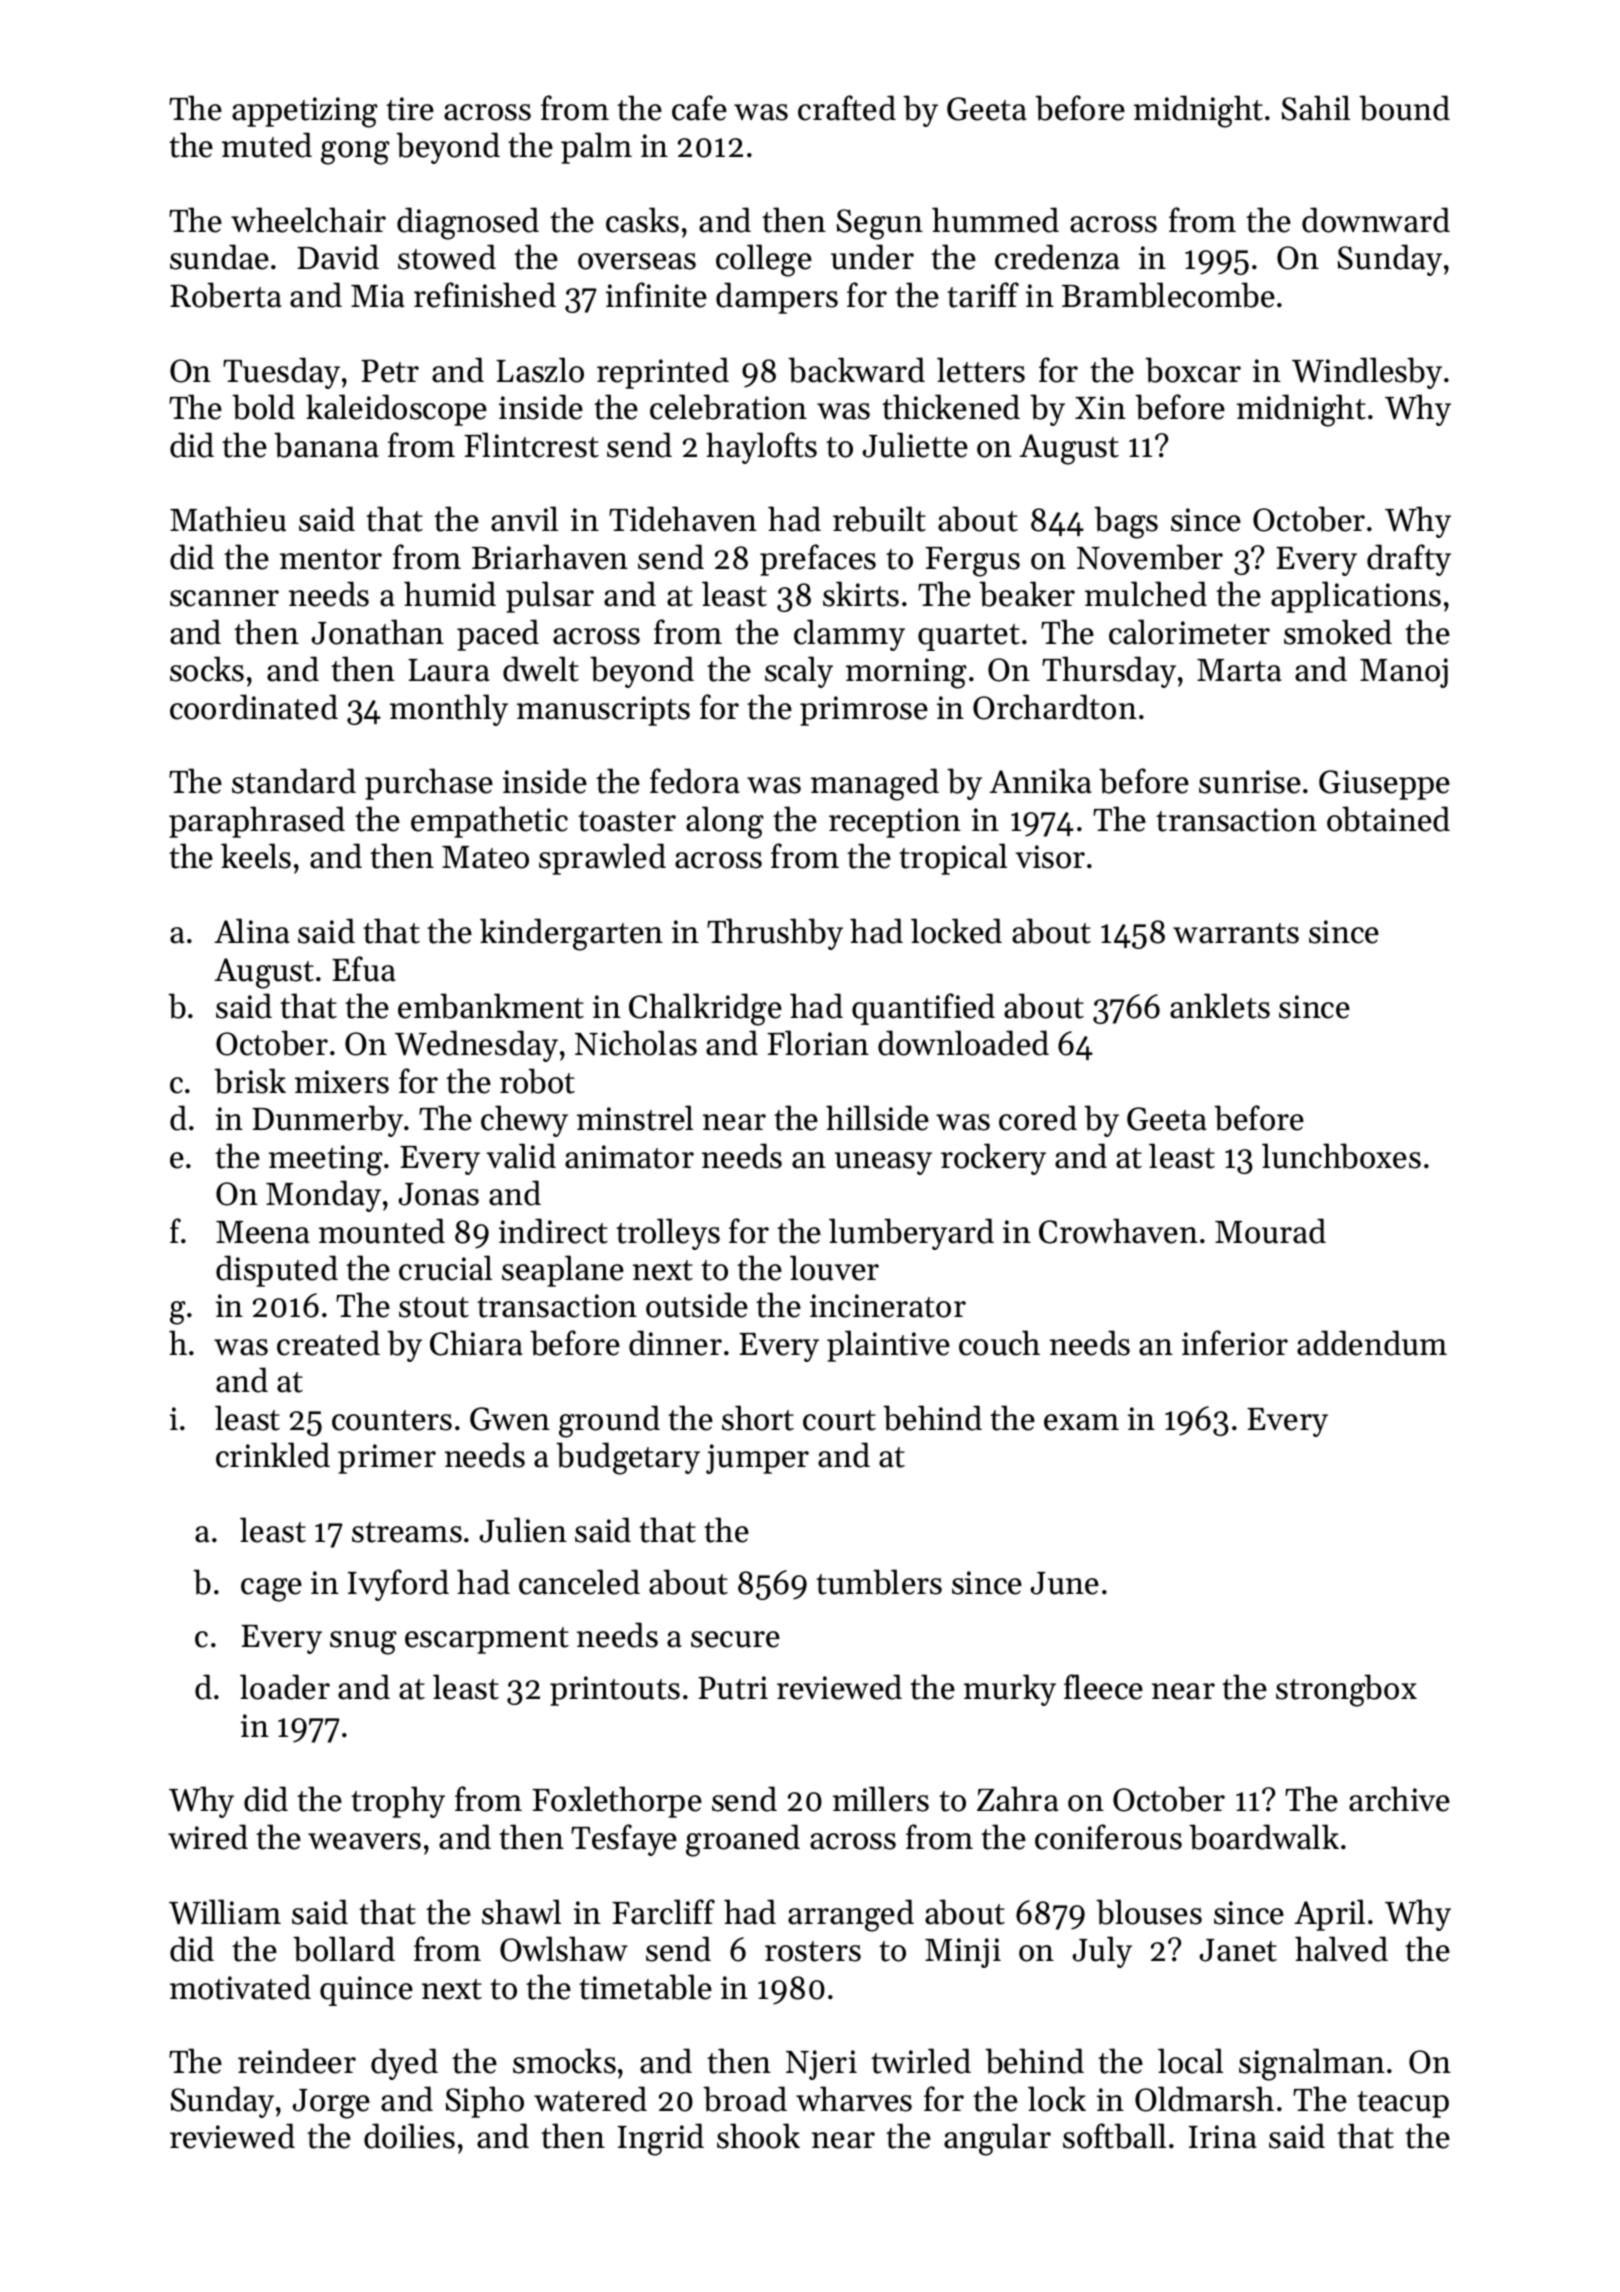 The width and height of the page is (1620, 2292). I want to click on Alina, so click(252, 931).
